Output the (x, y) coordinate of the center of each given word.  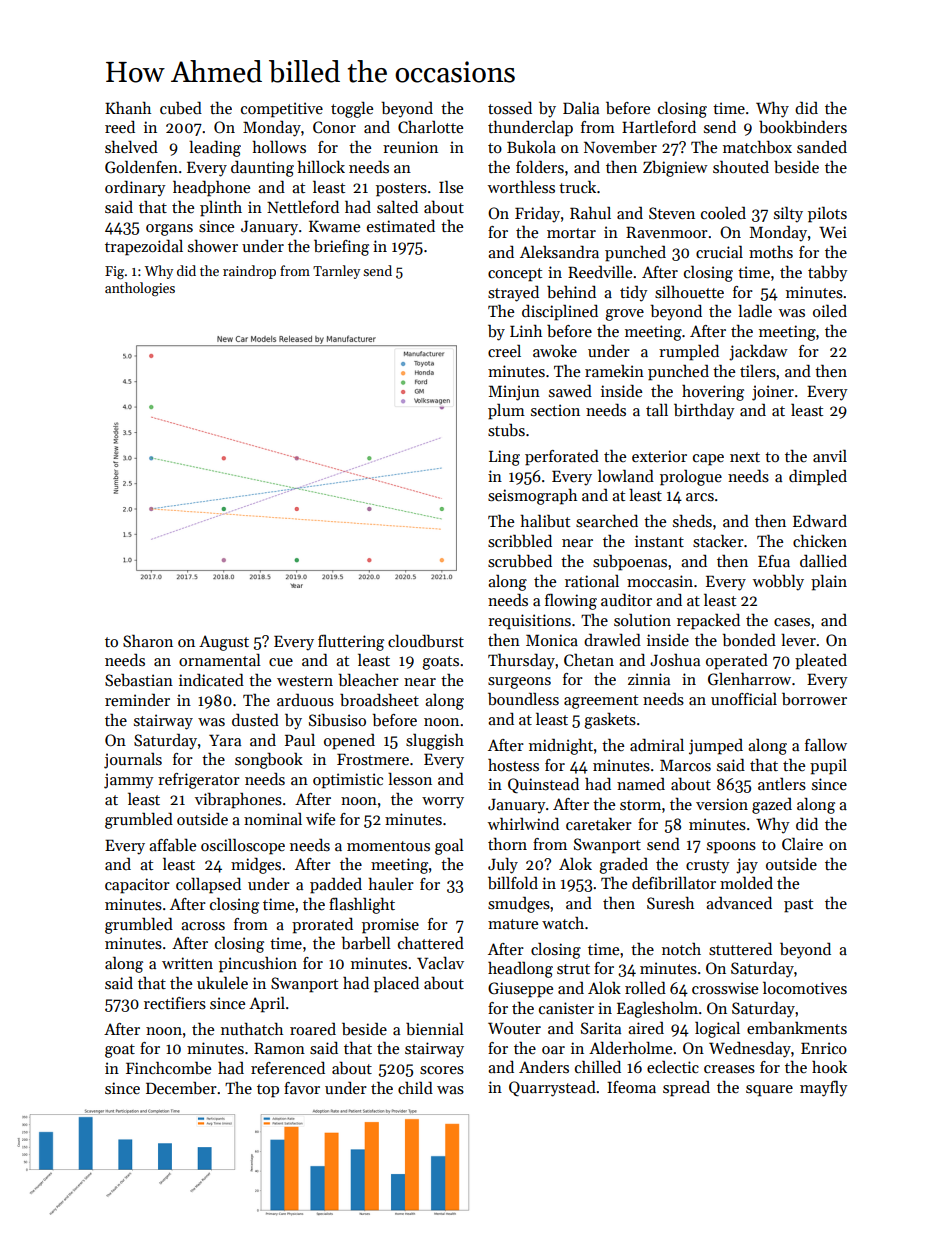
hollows (279, 146)
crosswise (725, 988)
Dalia (581, 107)
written (187, 963)
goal (449, 846)
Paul (300, 739)
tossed (510, 108)
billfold (513, 883)
